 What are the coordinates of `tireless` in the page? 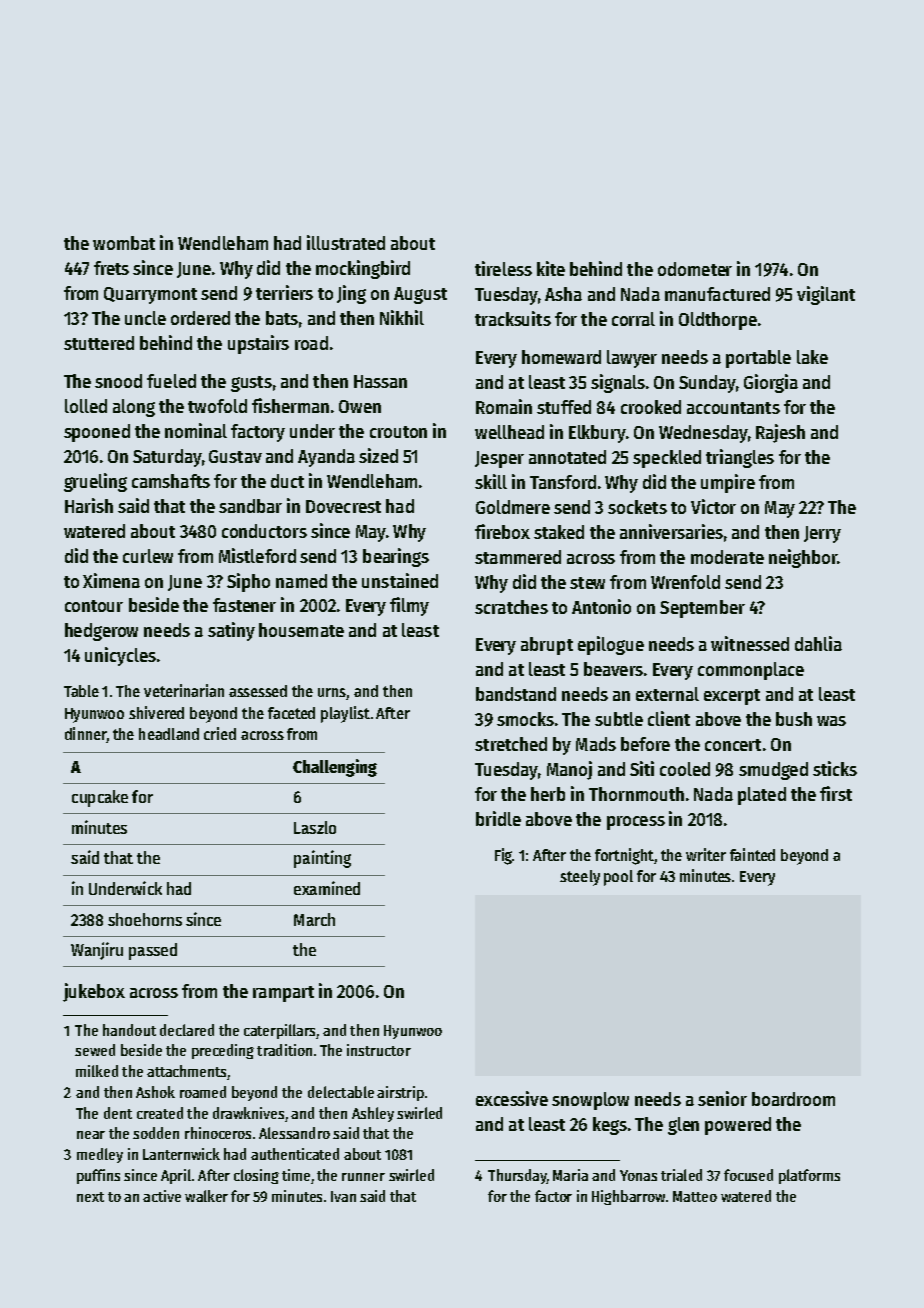 It's located at (503, 268).
